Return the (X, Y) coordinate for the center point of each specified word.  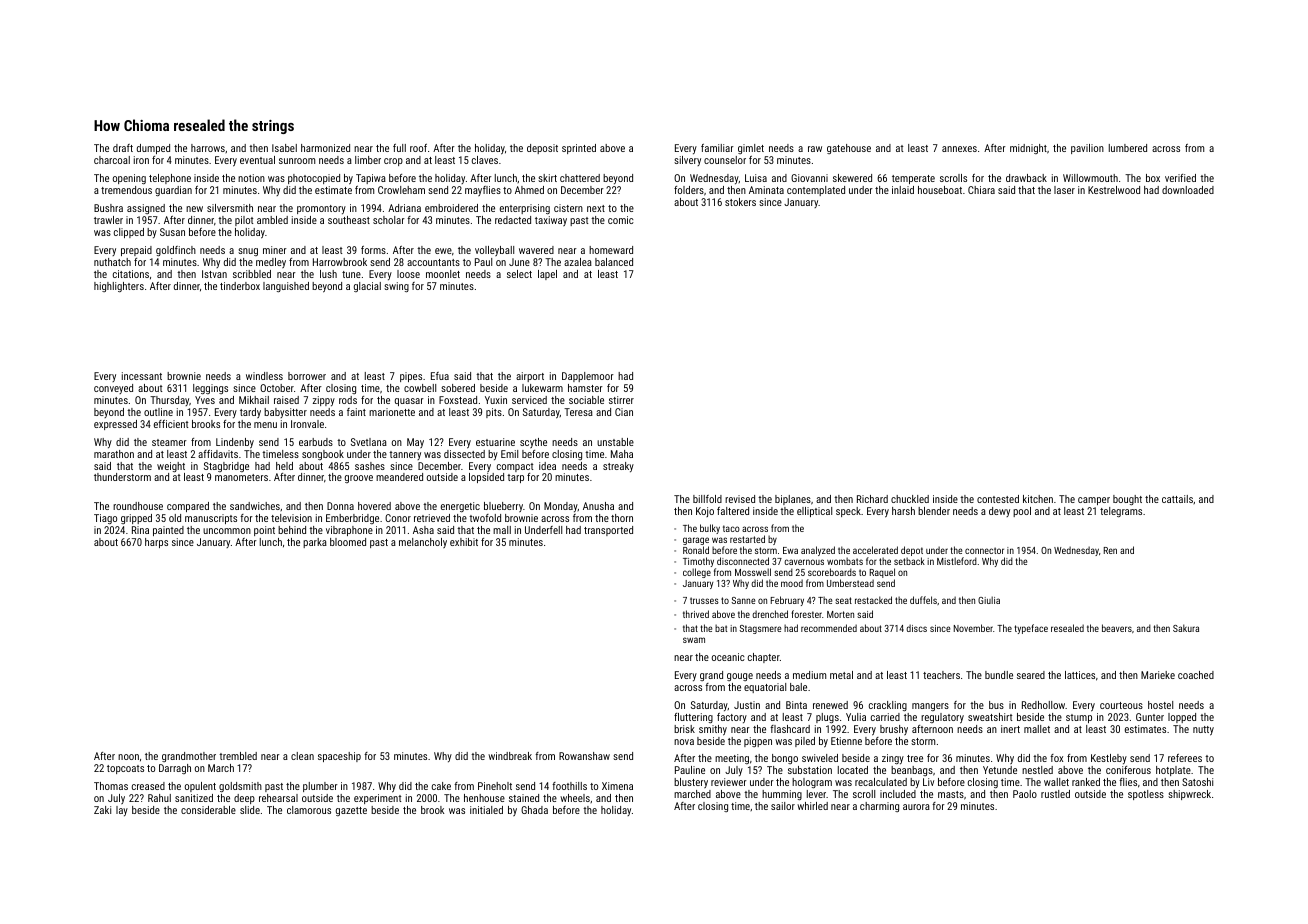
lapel (547, 275)
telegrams (1121, 512)
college (697, 573)
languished (286, 287)
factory (732, 718)
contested (998, 499)
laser (1064, 190)
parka (315, 543)
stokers (740, 202)
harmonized (325, 148)
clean (302, 756)
